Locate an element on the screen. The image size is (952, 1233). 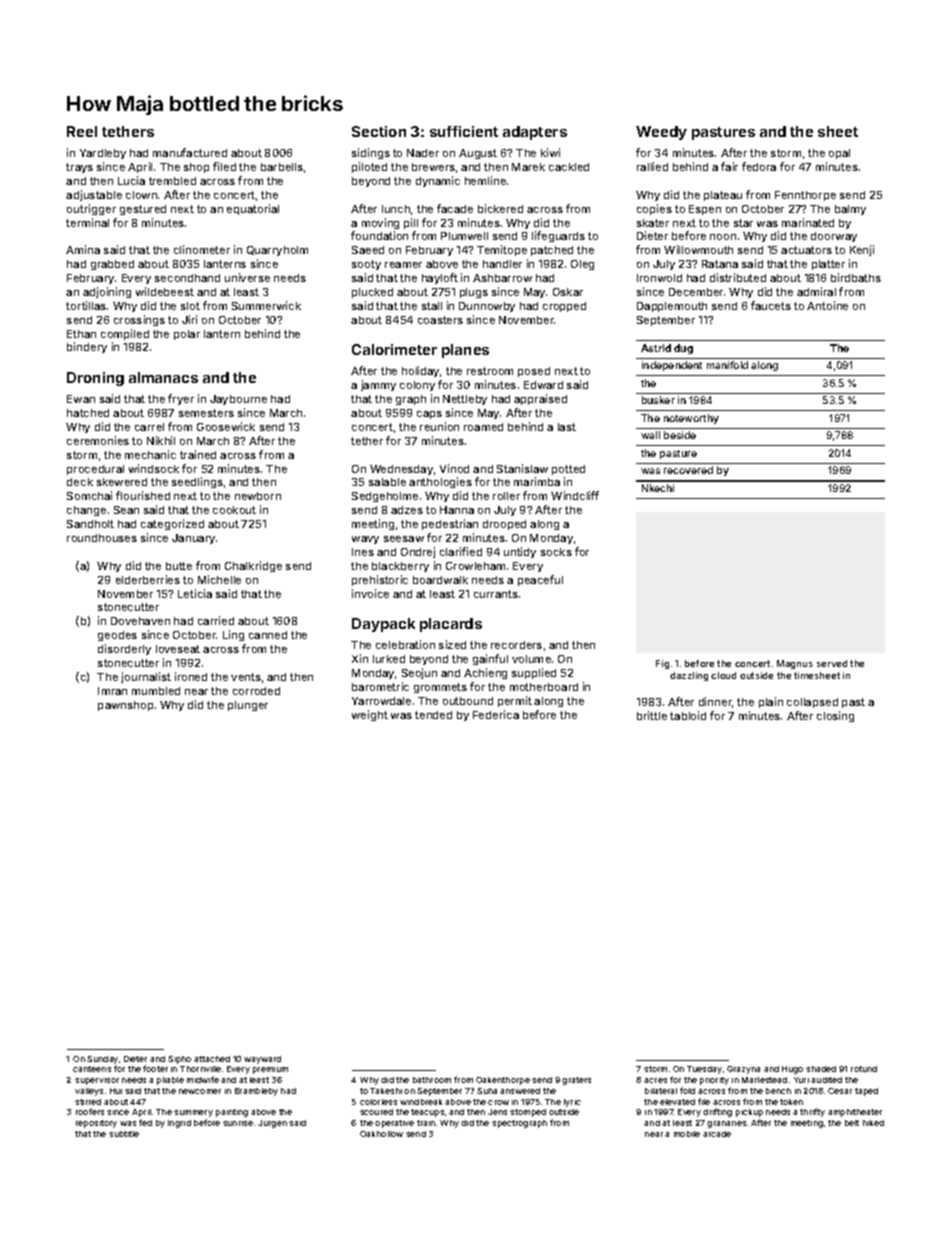
roundhouses is located at coordinates (102, 538).
